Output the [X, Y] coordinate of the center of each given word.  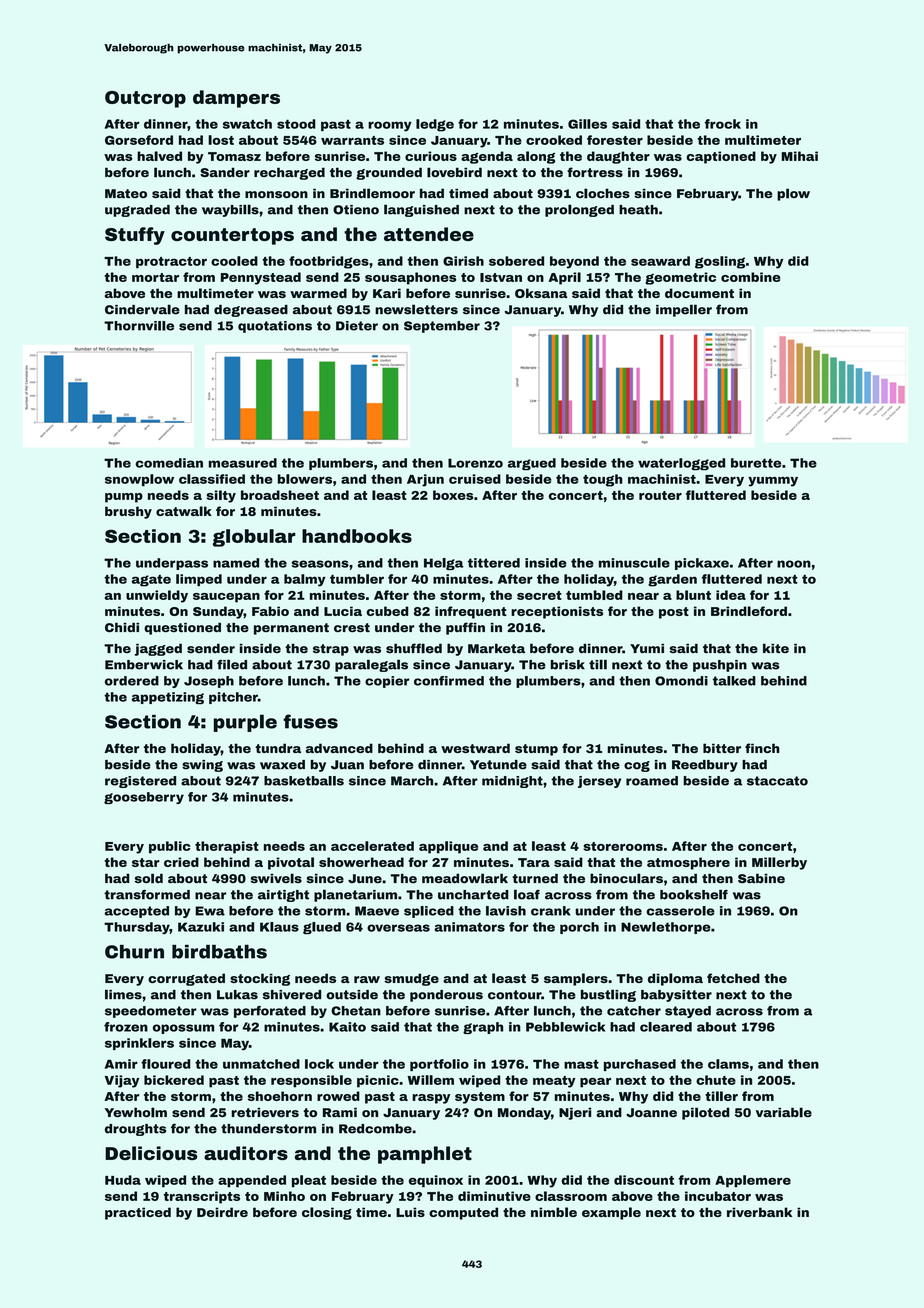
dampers [236, 99]
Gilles [587, 124]
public [170, 847]
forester [615, 140]
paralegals [371, 665]
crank [551, 911]
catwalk [184, 511]
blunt [693, 595]
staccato [777, 781]
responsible [311, 1081]
